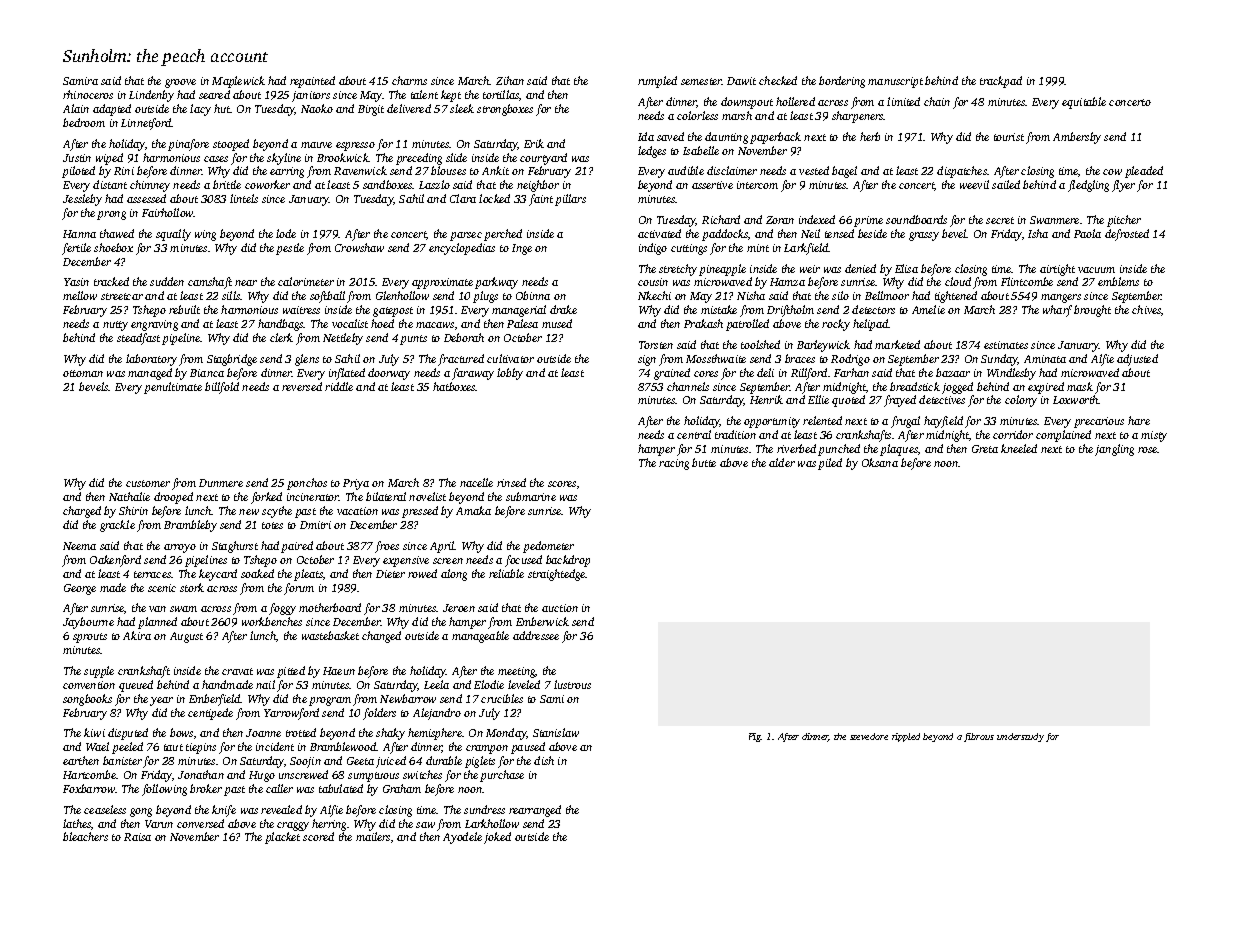 Image resolution: width=1233 pixels, height=952 pixels. Describe the element at coordinates (137, 837) in the screenshot. I see `Raisa` at that location.
